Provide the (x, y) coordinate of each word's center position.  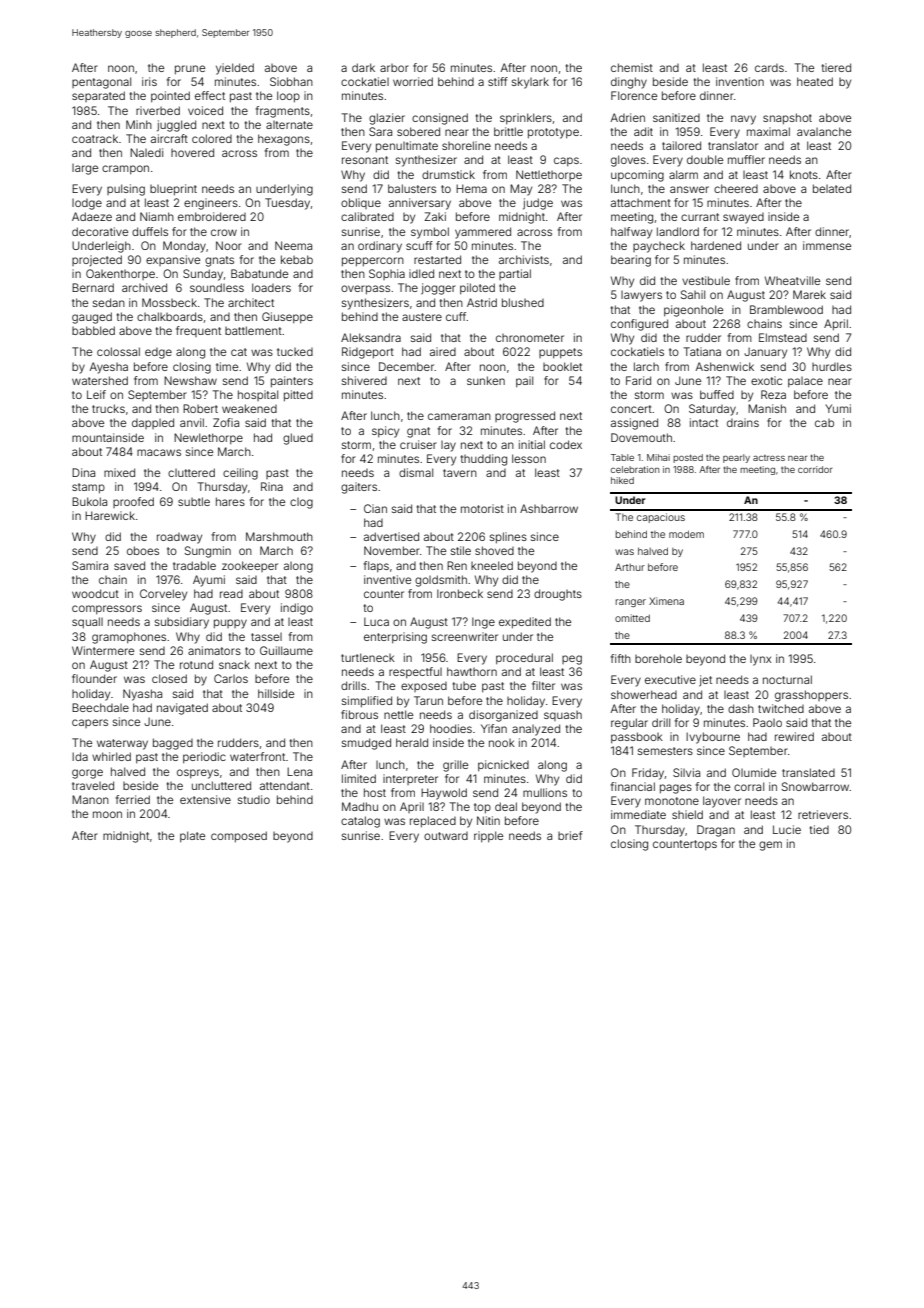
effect (210, 95)
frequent (198, 331)
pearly (736, 458)
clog (301, 503)
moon (107, 814)
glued (298, 439)
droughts (558, 595)
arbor (394, 68)
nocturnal (787, 679)
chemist (632, 67)
